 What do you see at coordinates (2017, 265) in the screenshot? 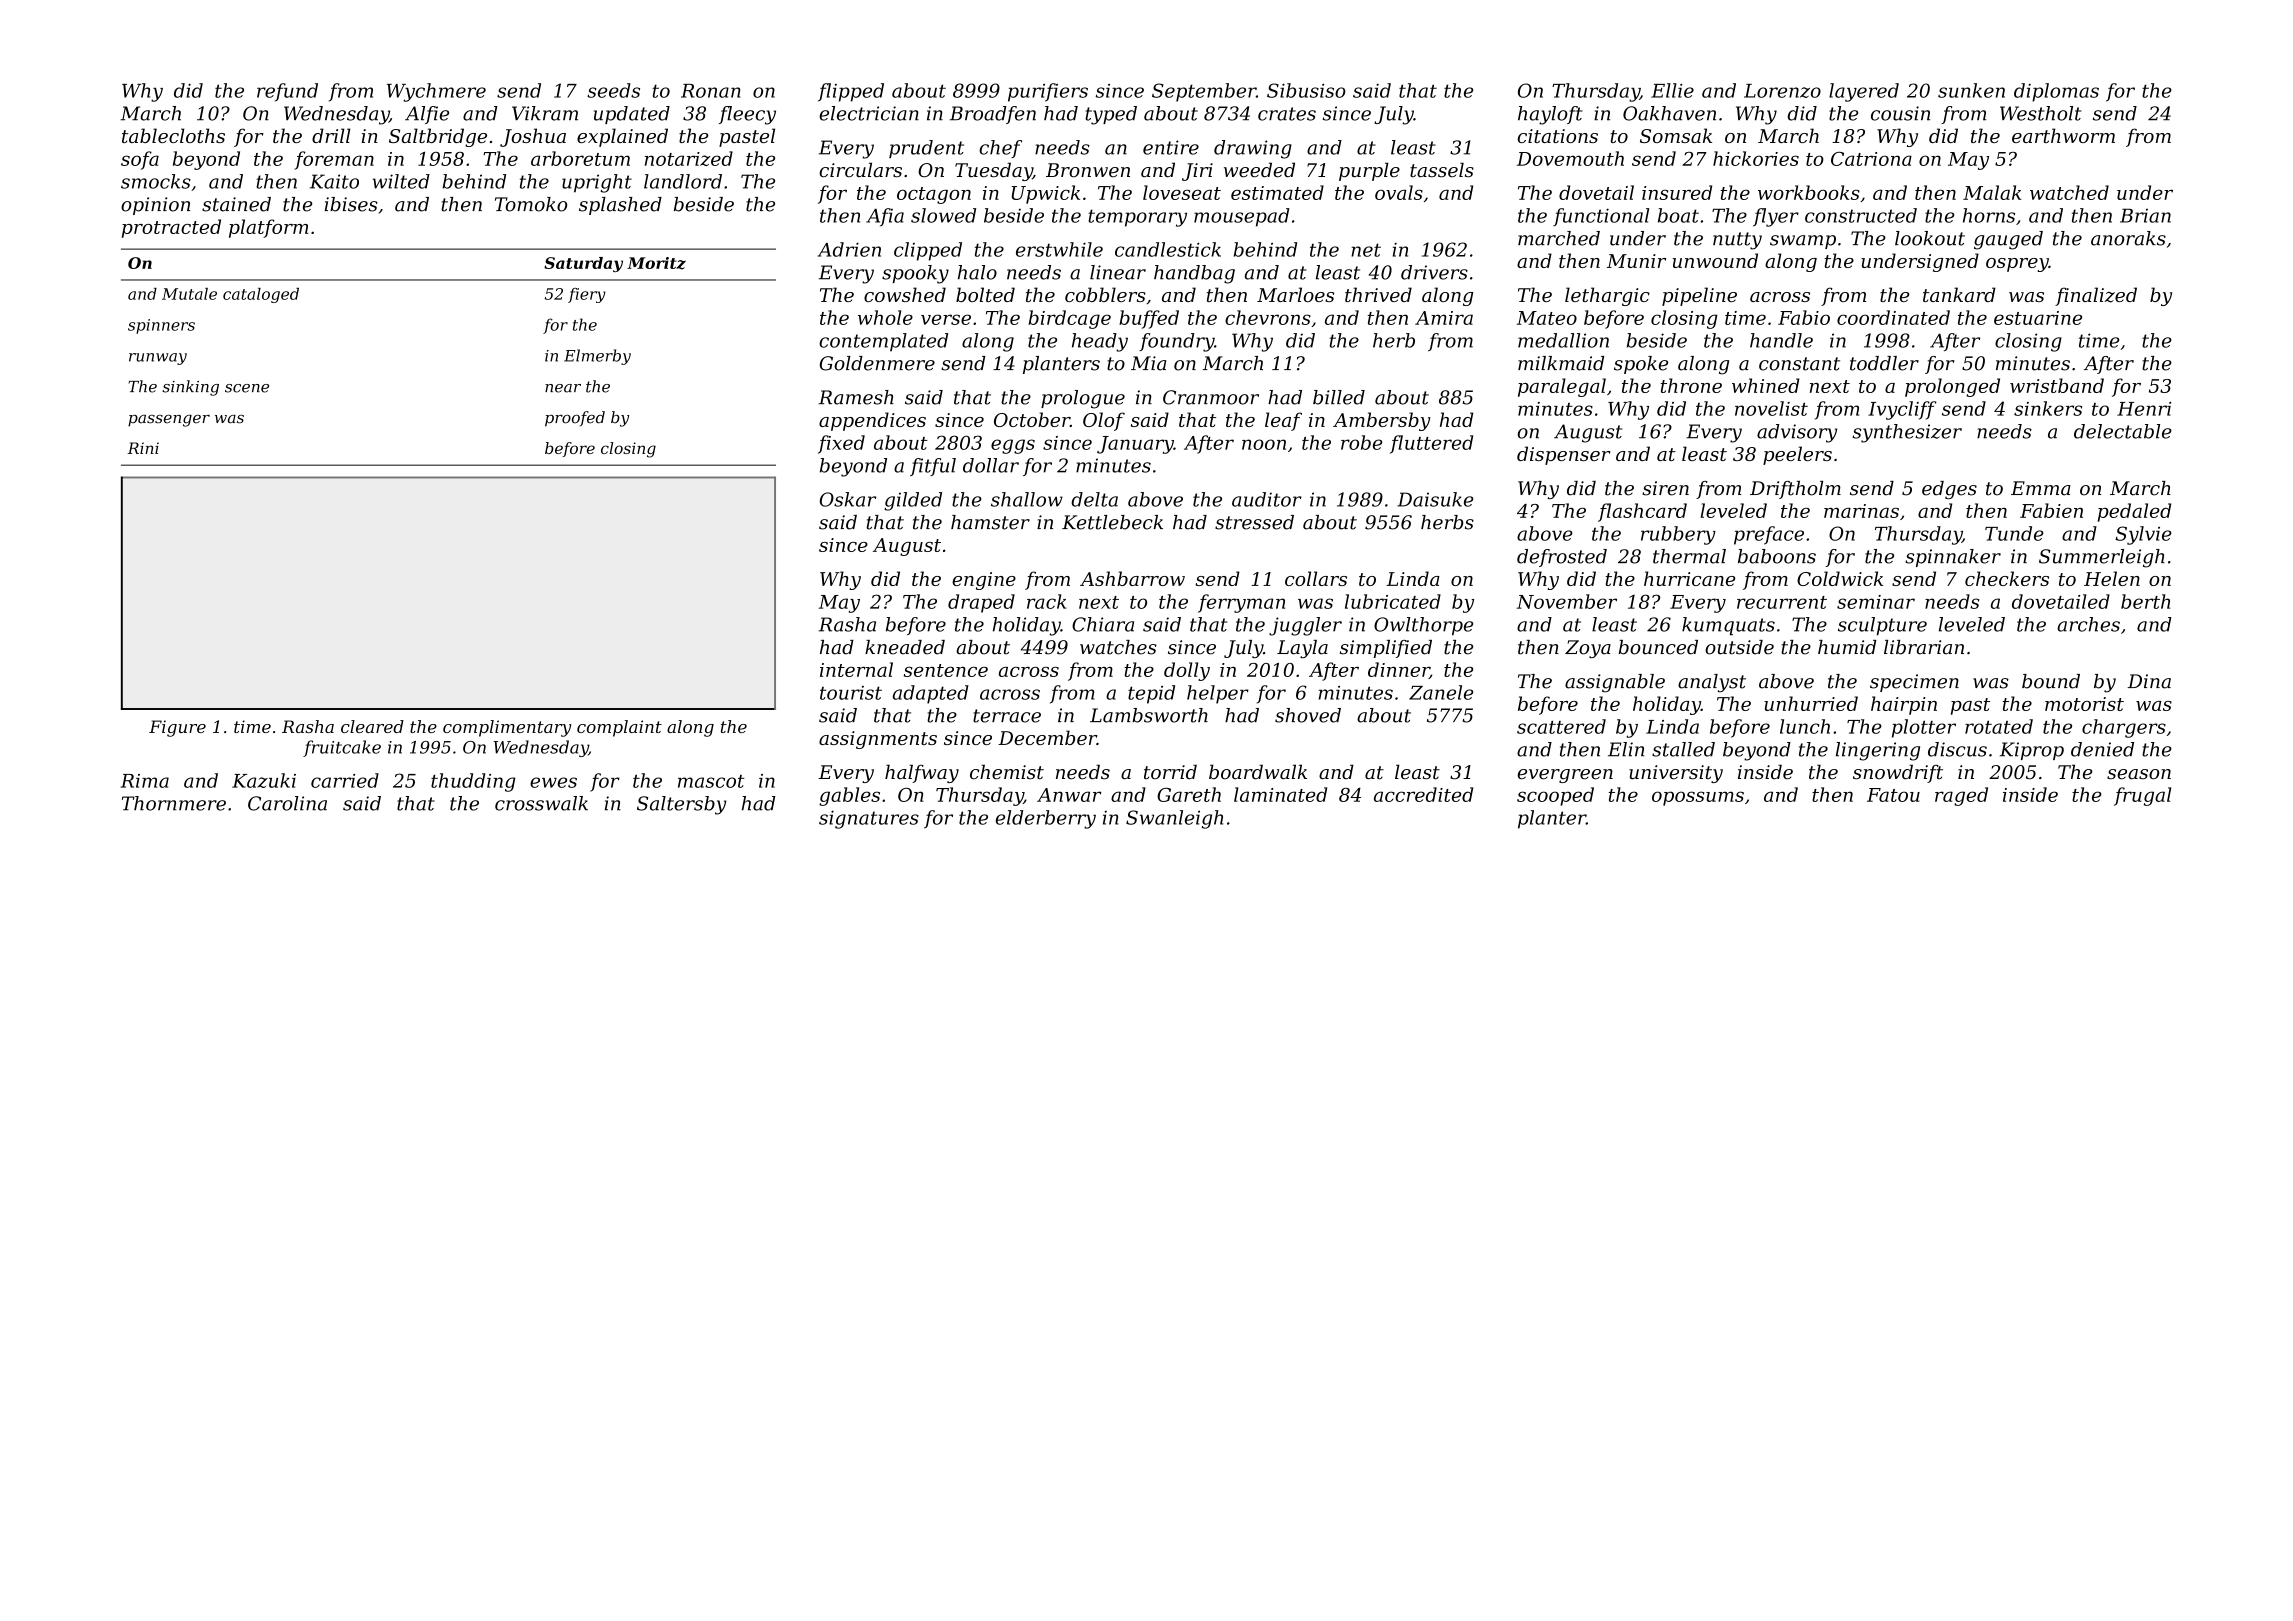
I see `osprey` at bounding box center [2017, 265].
